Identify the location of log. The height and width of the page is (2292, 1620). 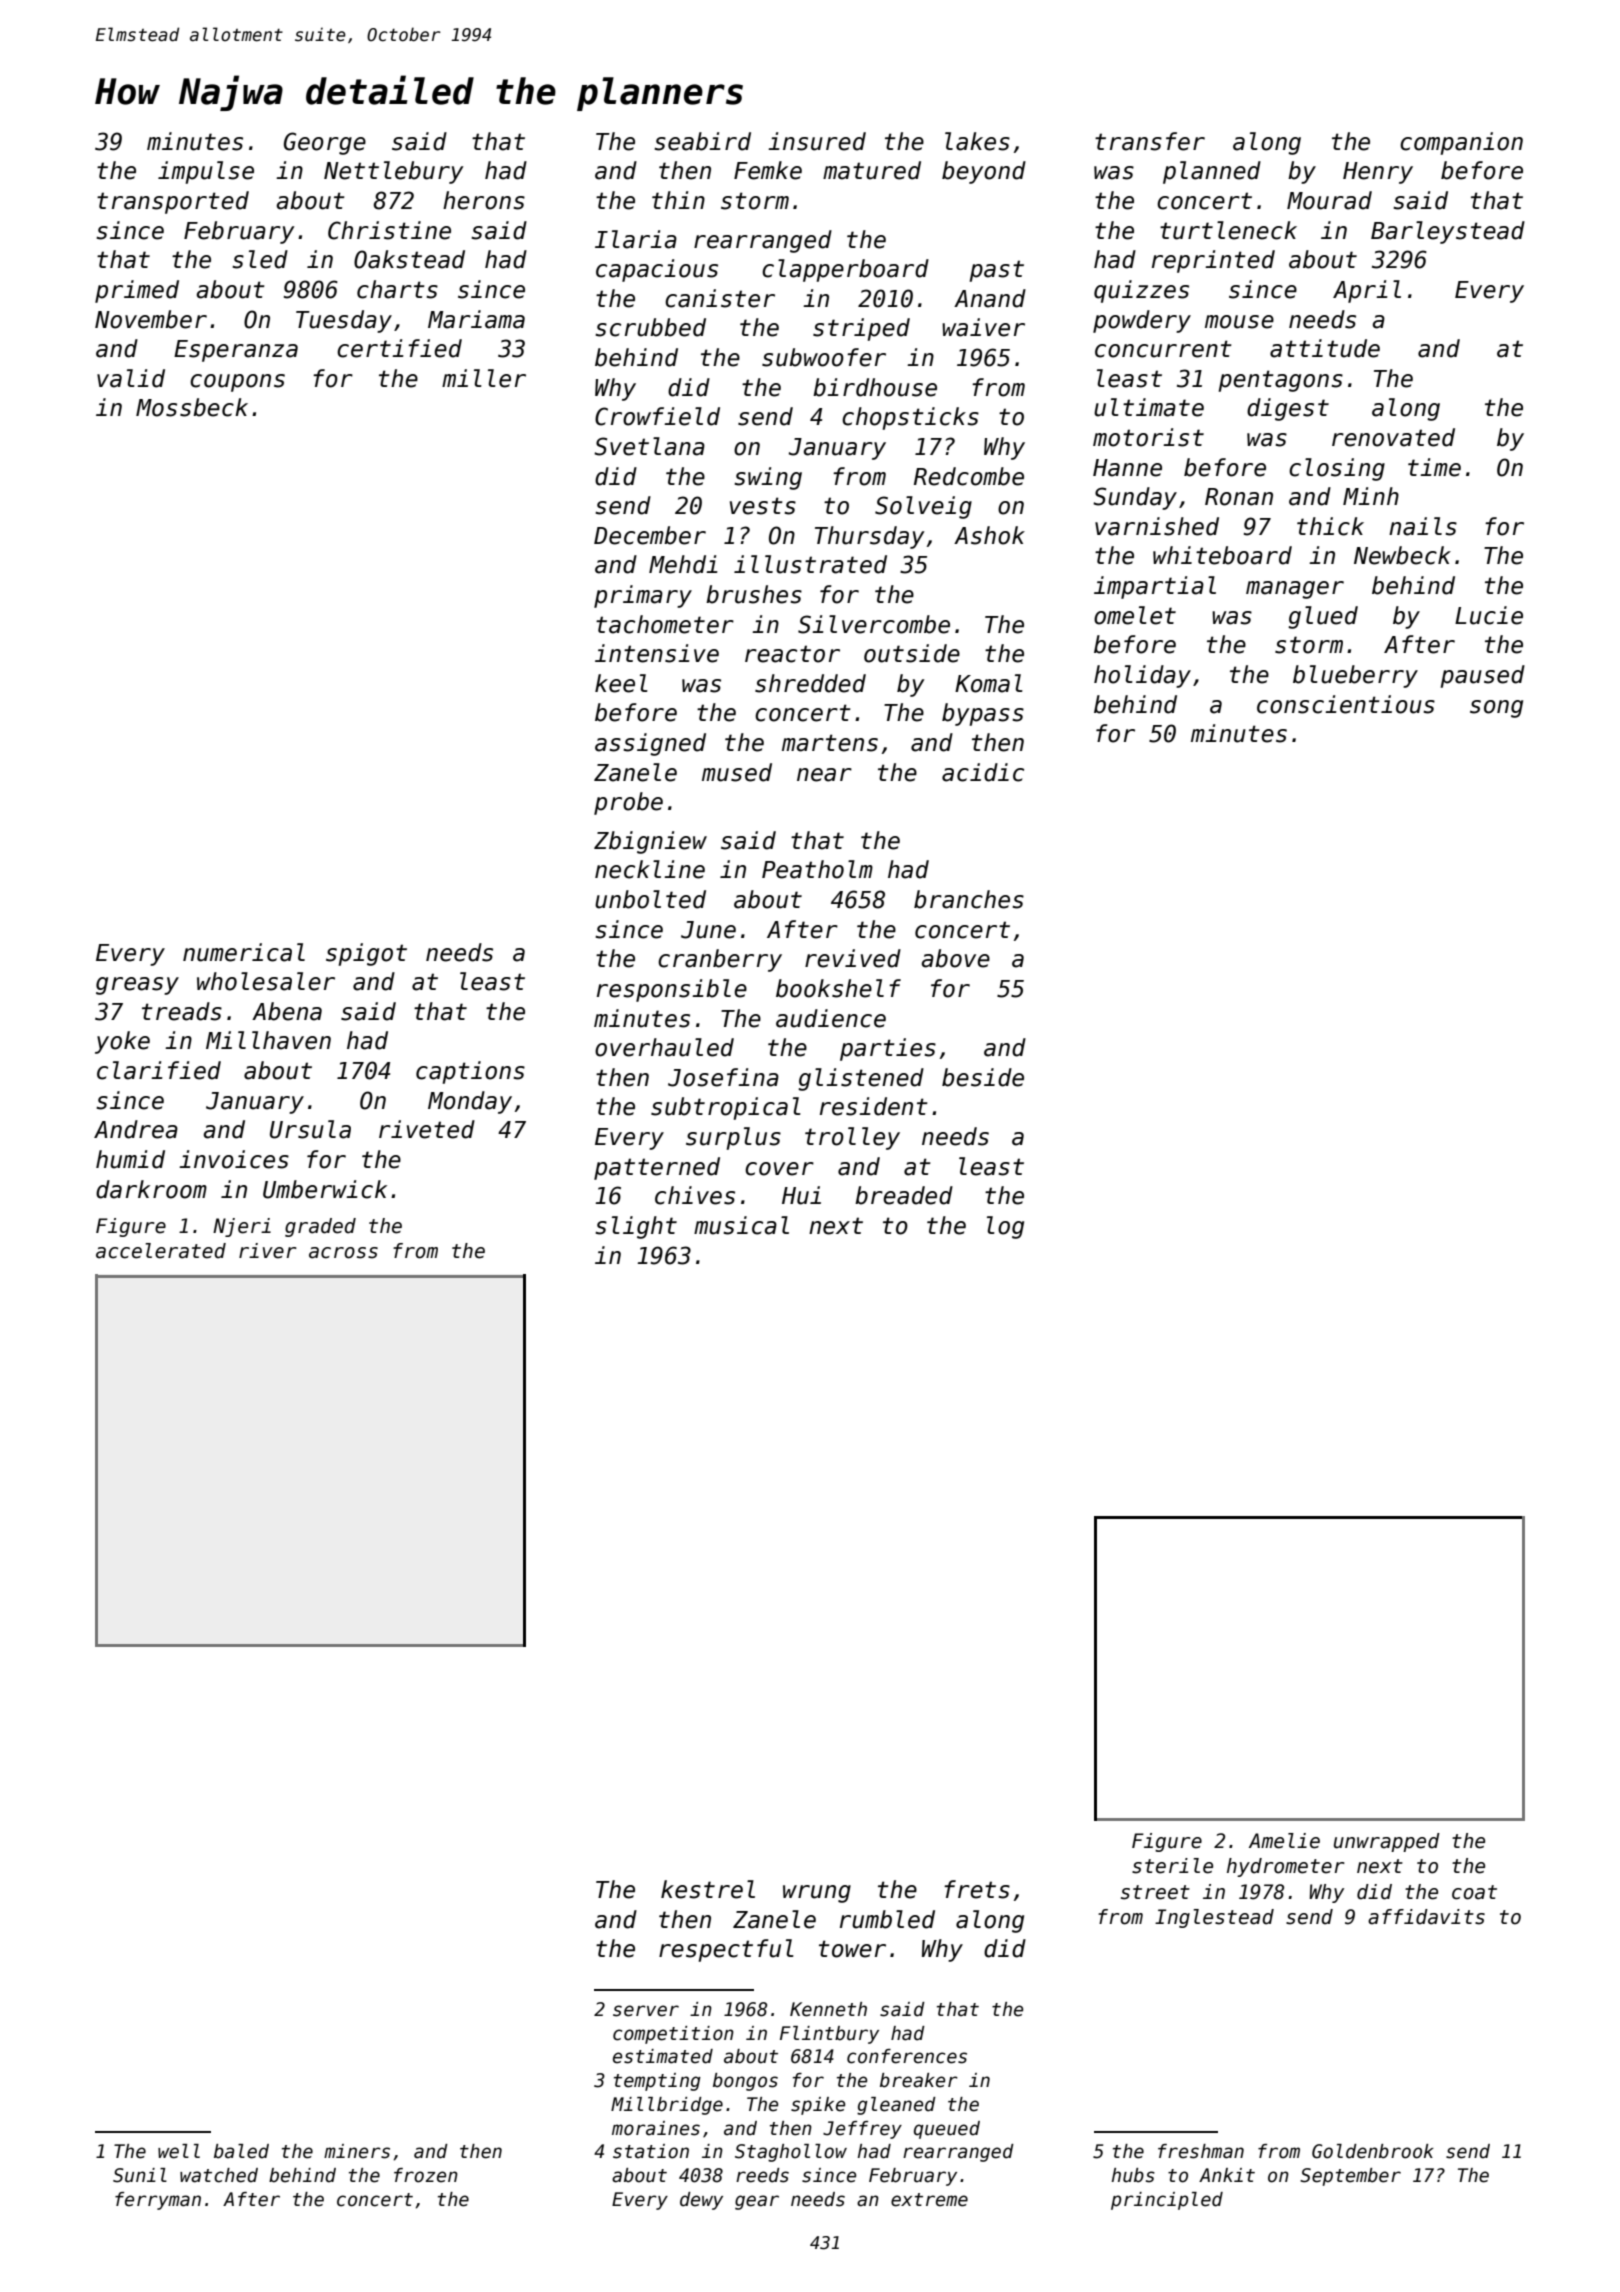
(1005, 1227).
